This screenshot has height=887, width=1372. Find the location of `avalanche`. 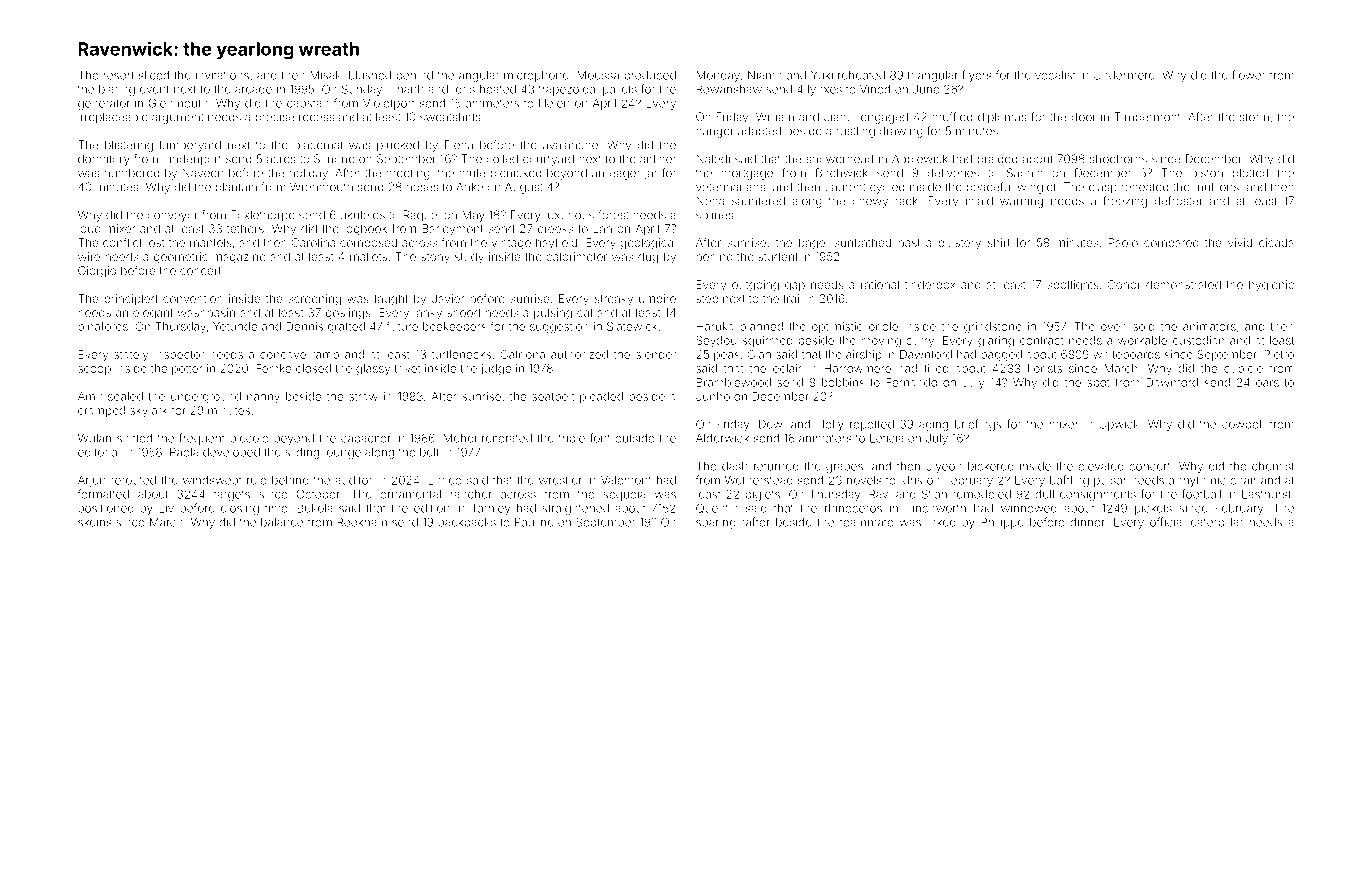

avalanche is located at coordinates (570, 145).
